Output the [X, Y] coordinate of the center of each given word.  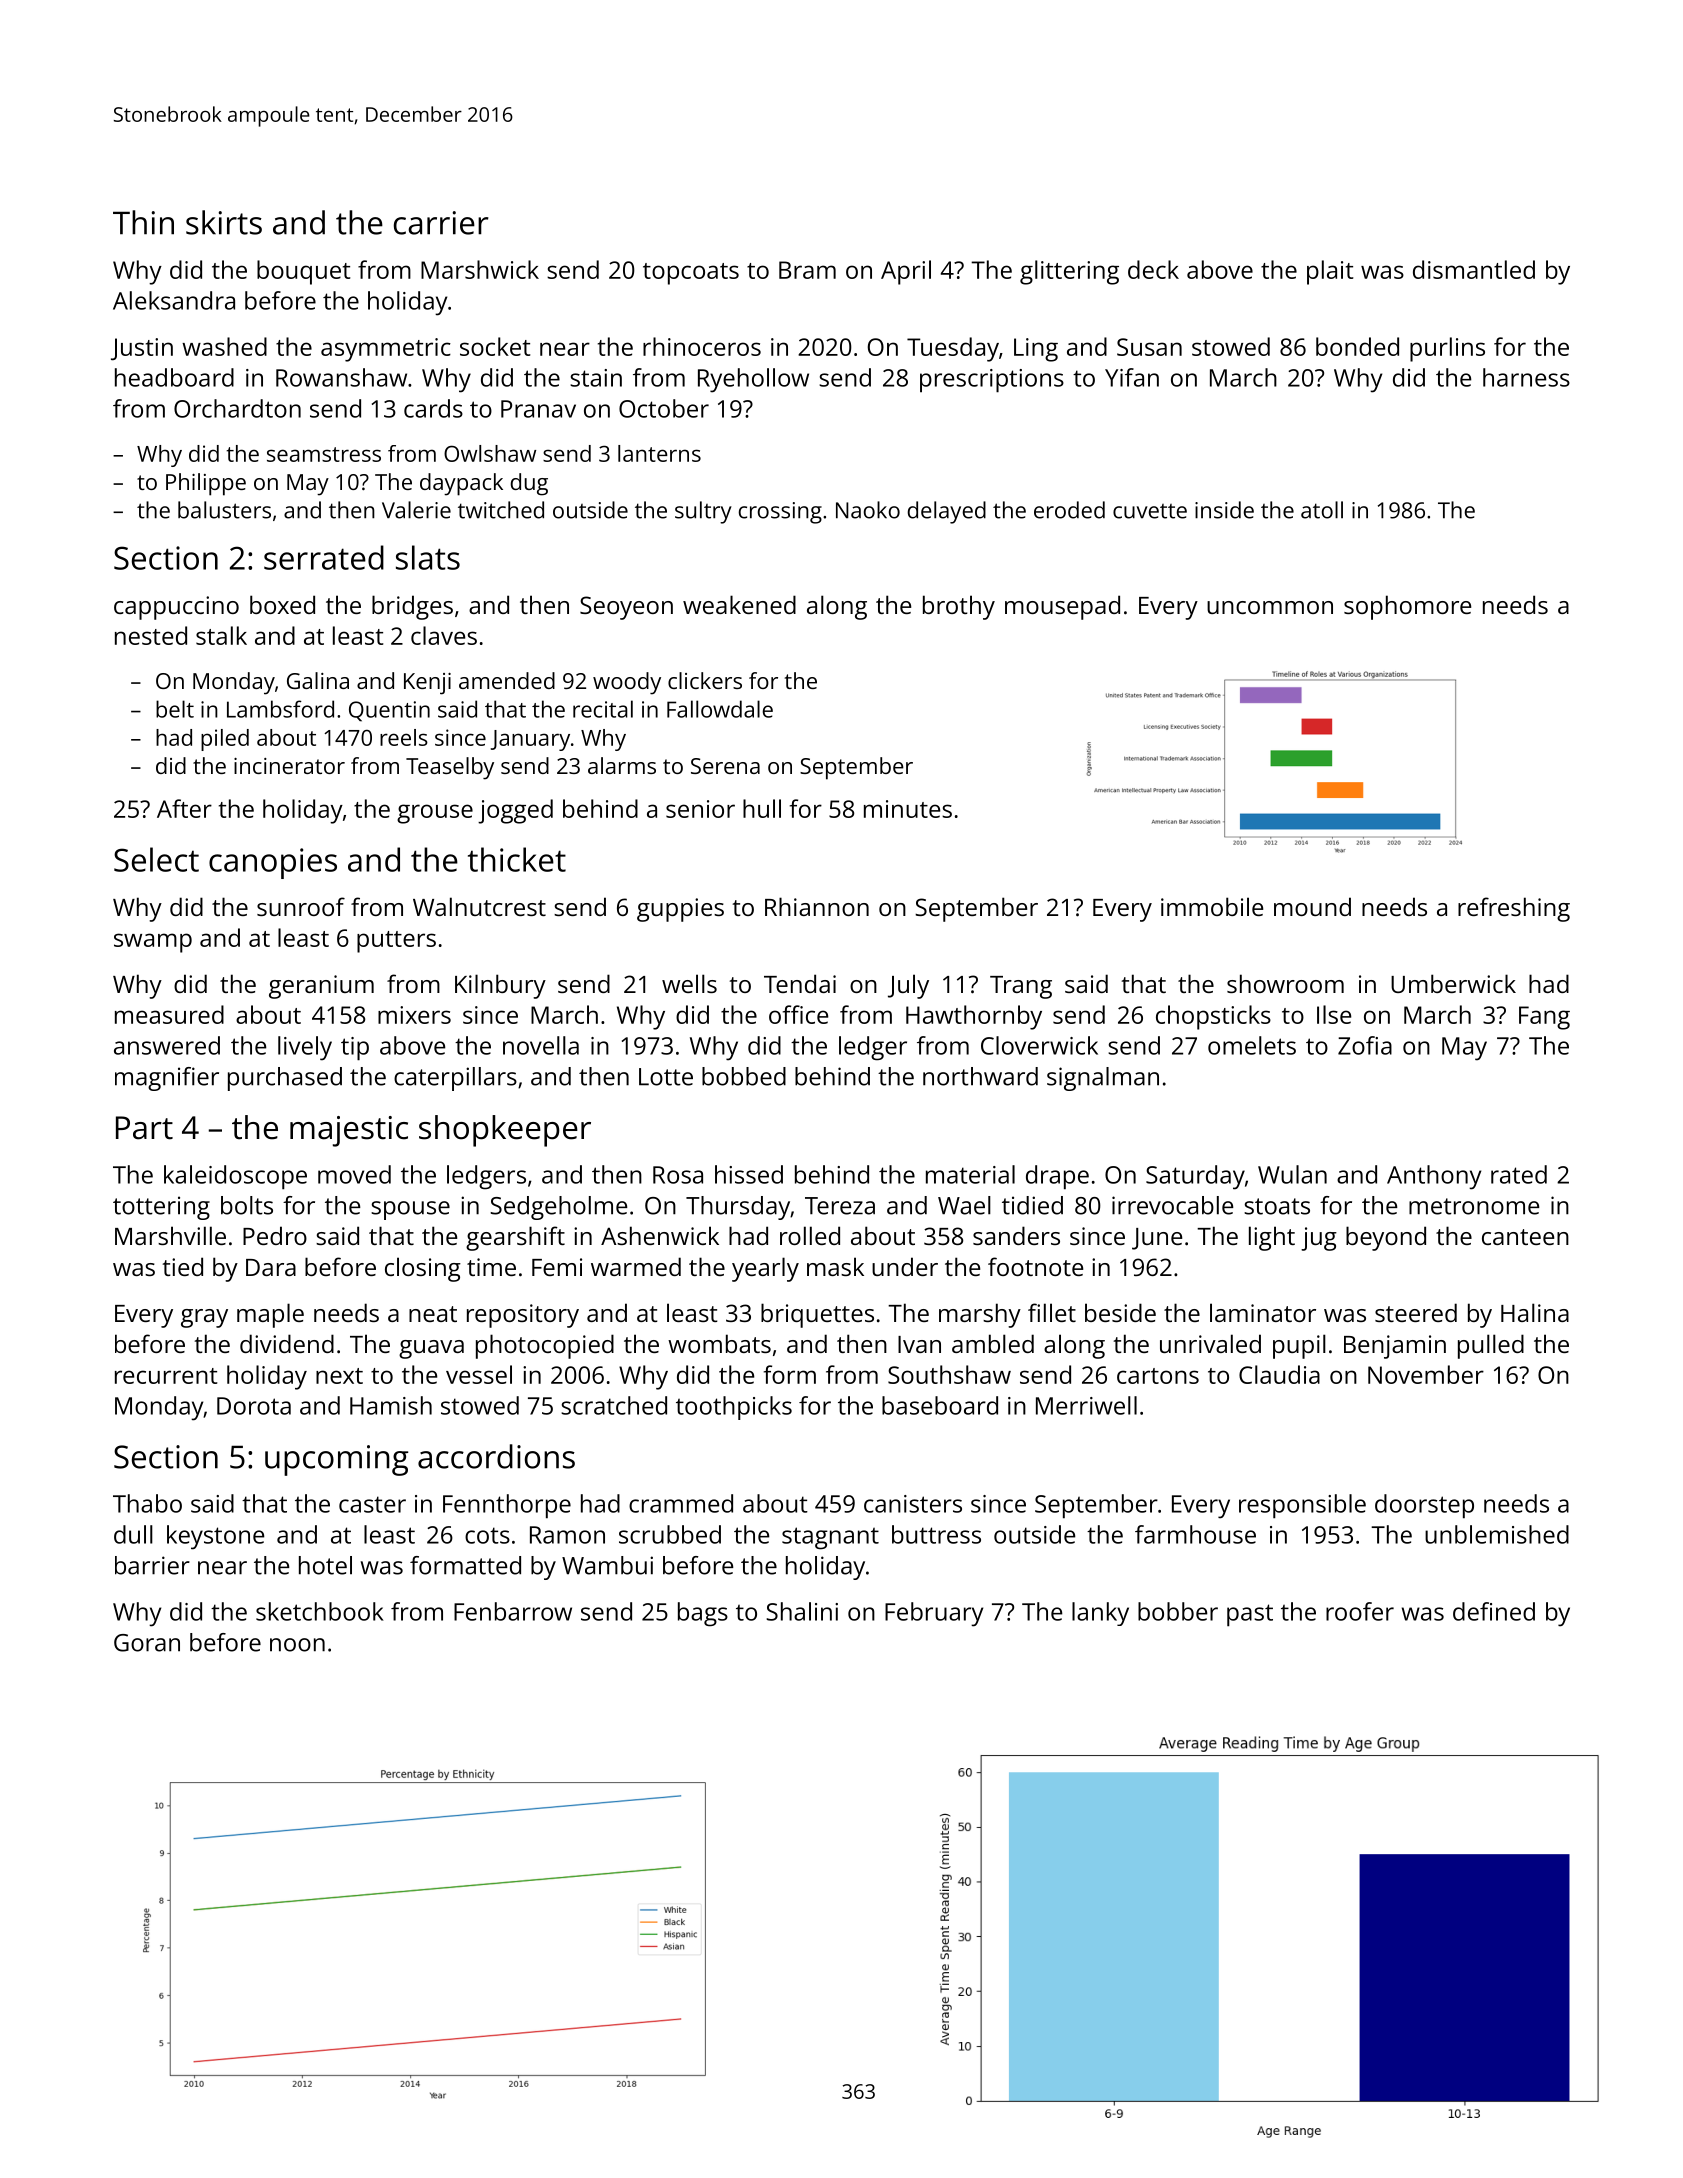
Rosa [678, 1175]
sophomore [1407, 607]
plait [1330, 272]
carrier [441, 223]
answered [167, 1045]
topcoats [691, 274]
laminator [1263, 1312]
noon [297, 1645]
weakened [739, 604]
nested [151, 635]
